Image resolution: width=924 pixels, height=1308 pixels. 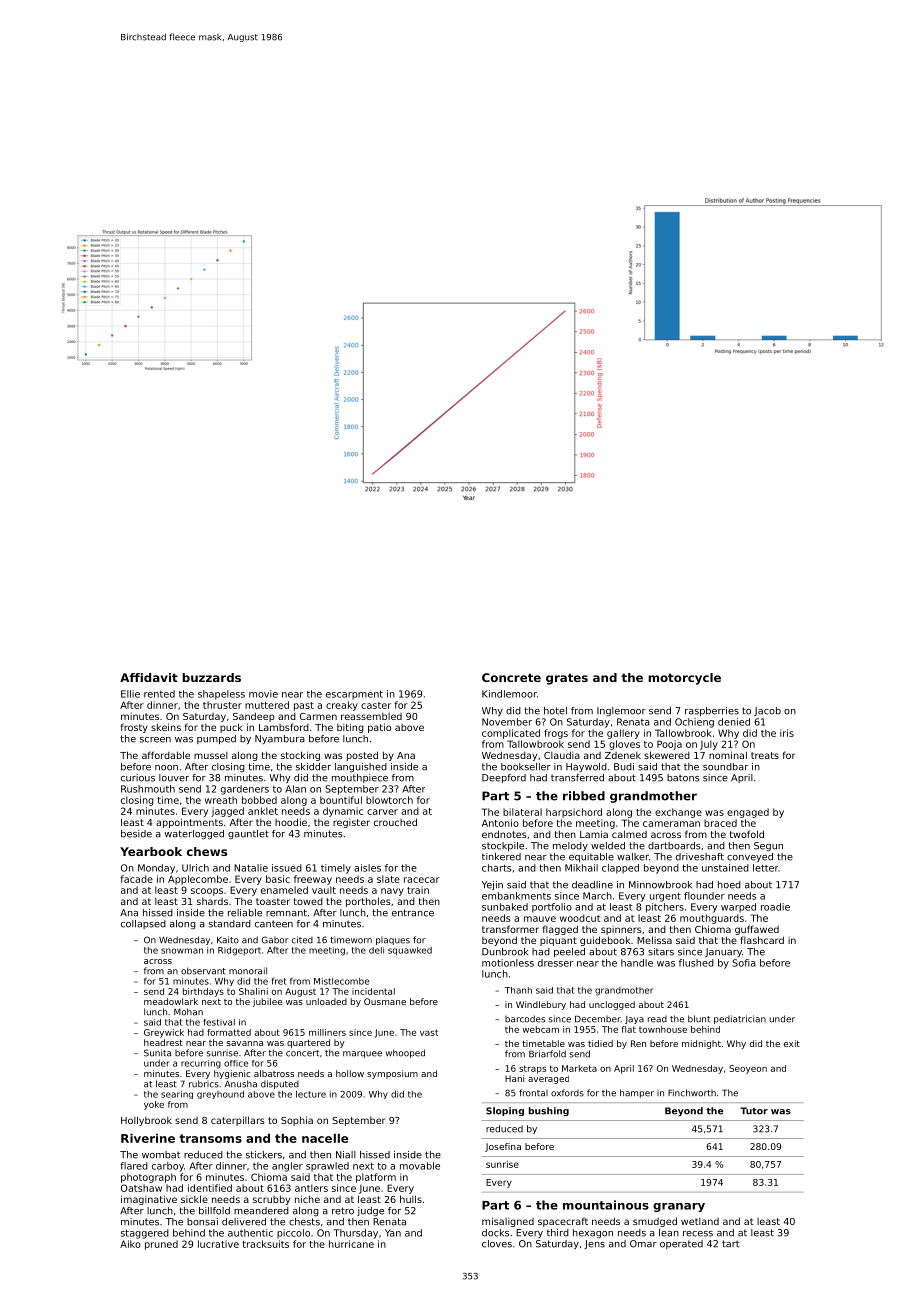 I want to click on racecar, so click(x=422, y=880).
